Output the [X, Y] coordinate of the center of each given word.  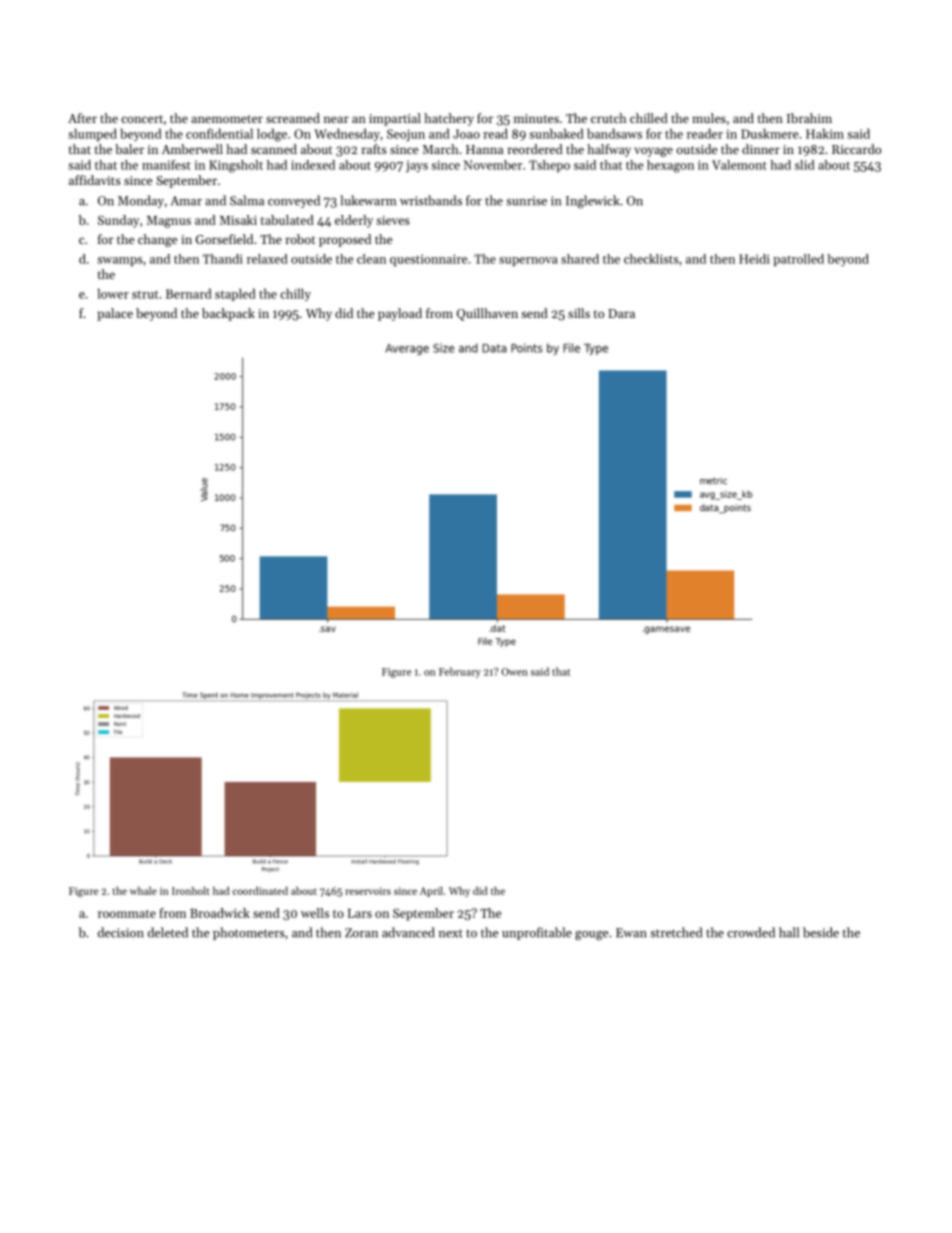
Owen [515, 672]
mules [709, 118]
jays [417, 166]
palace [115, 314]
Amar [186, 201]
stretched [676, 932]
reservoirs [368, 891]
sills [579, 313]
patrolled [798, 260]
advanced [408, 932]
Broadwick [220, 913]
